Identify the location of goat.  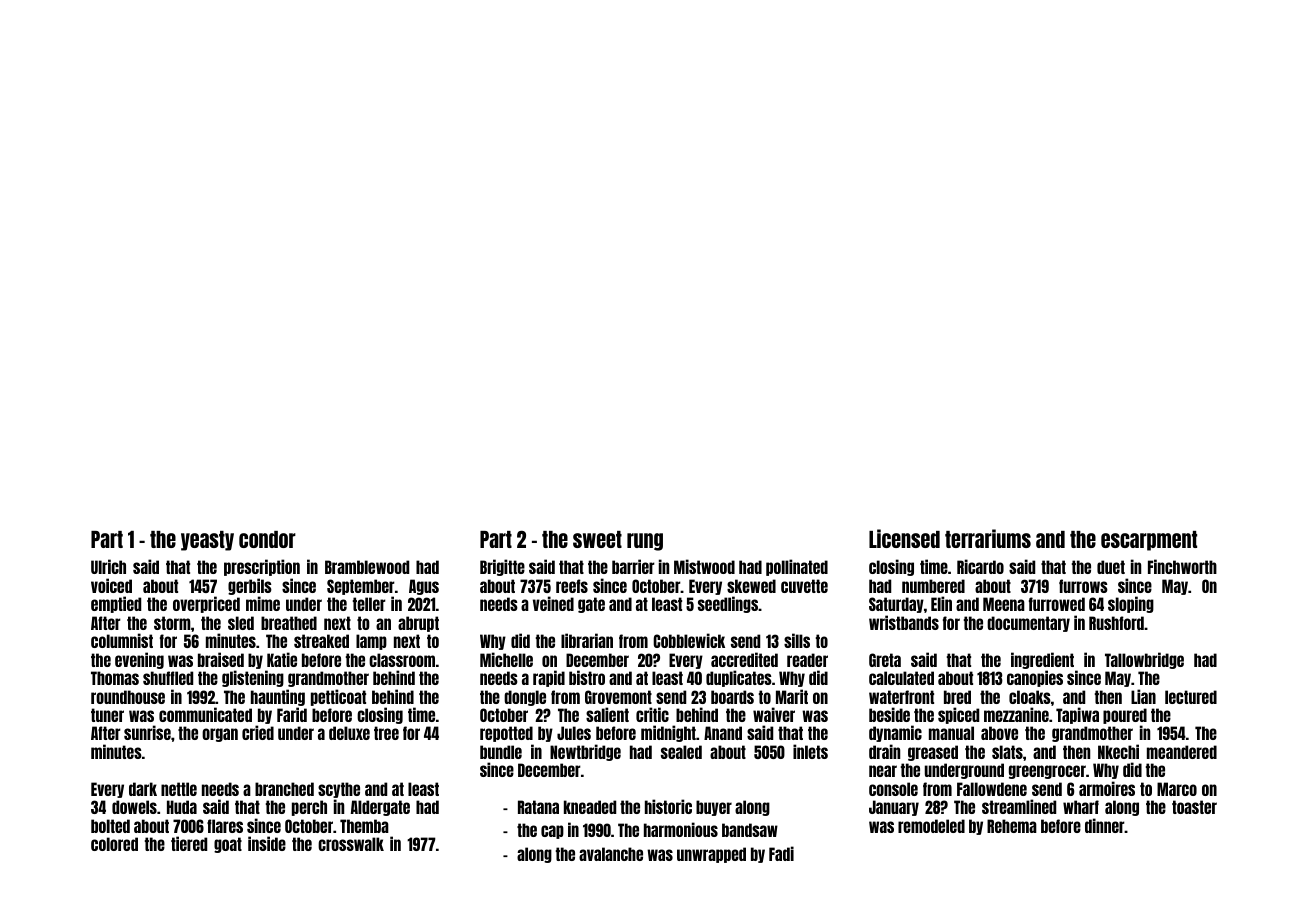
(228, 845).
